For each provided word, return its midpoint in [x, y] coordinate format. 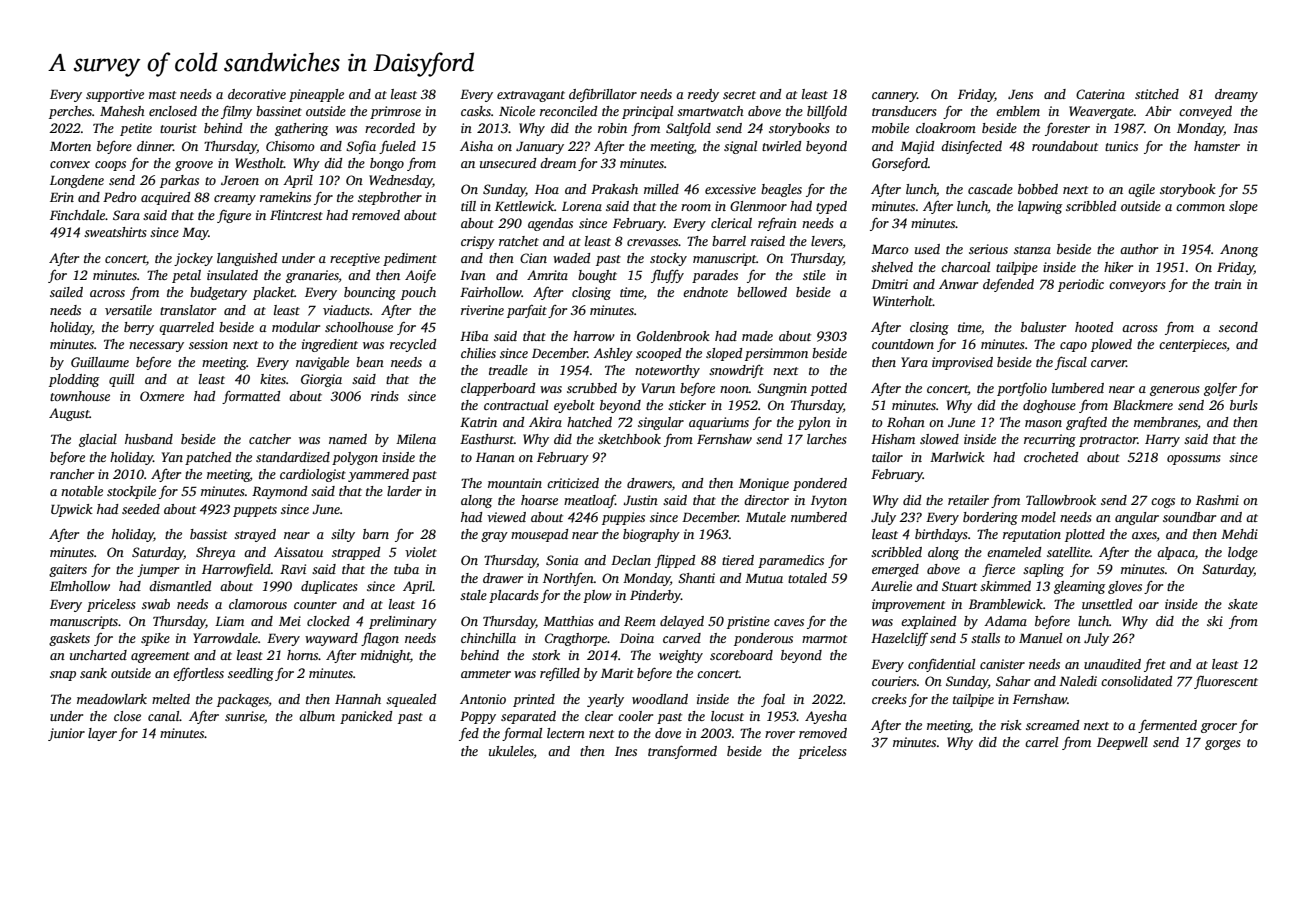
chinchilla [488, 638]
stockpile [131, 492]
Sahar [1013, 681]
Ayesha [826, 717]
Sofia [361, 147]
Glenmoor [758, 206]
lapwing [1040, 207]
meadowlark [112, 699]
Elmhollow [80, 586]
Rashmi [1217, 500]
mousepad [539, 535]
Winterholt [903, 301]
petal [186, 276]
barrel [729, 241]
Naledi [1078, 681]
